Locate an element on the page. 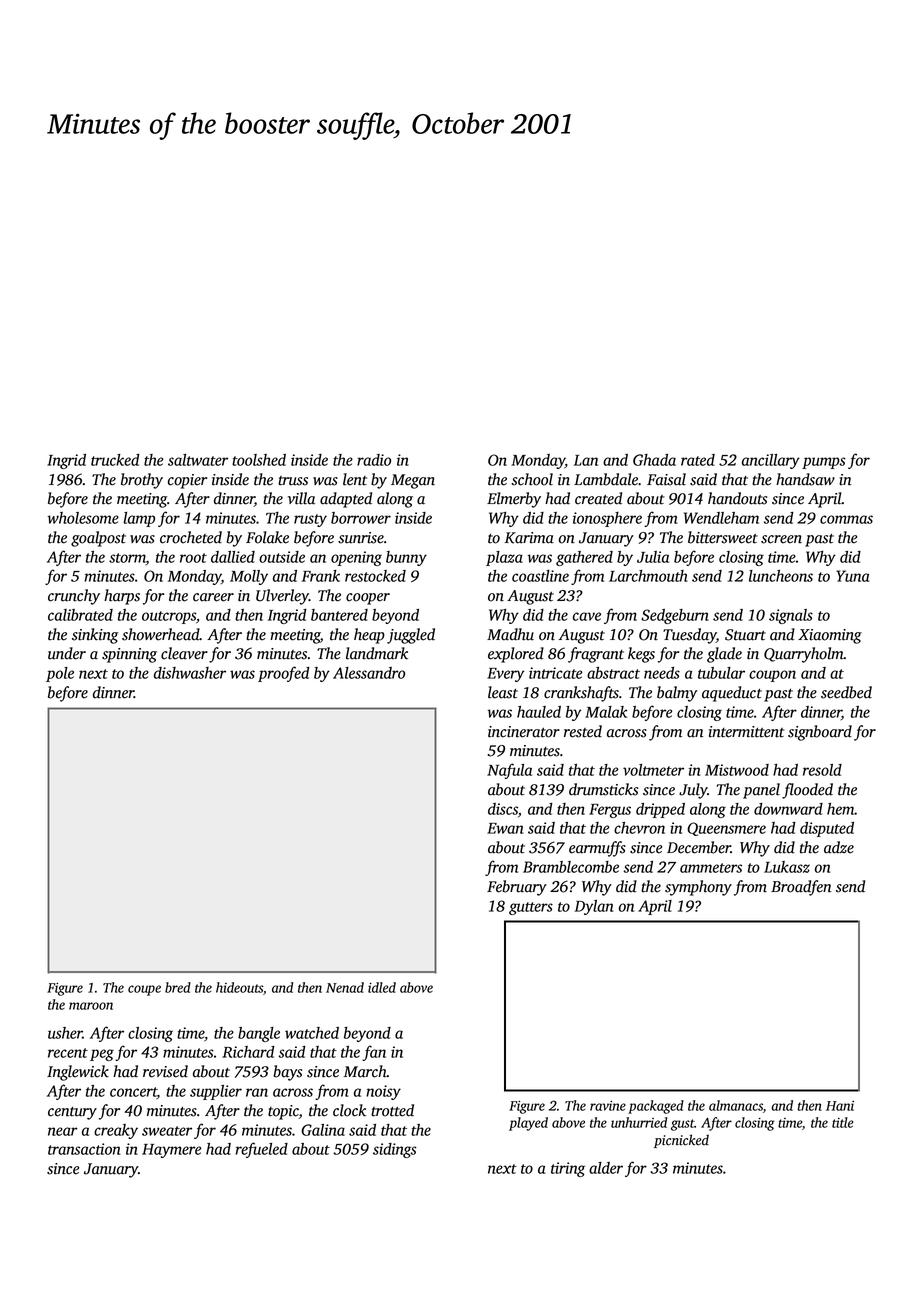 This image has height=1314, width=924. Alessandro is located at coordinates (369, 673).
